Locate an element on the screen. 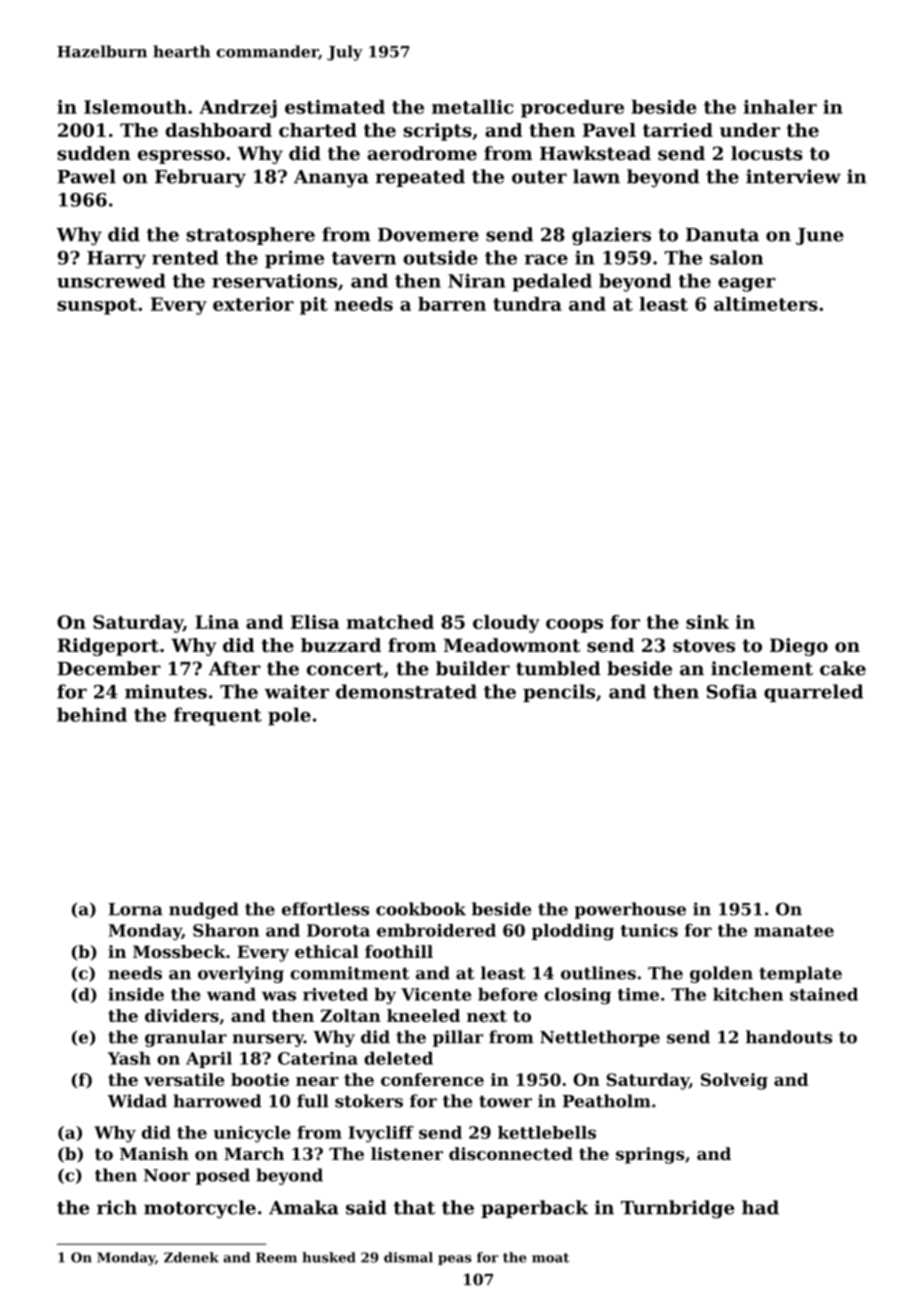 The height and width of the screenshot is (1308, 924). Sofia is located at coordinates (732, 691).
